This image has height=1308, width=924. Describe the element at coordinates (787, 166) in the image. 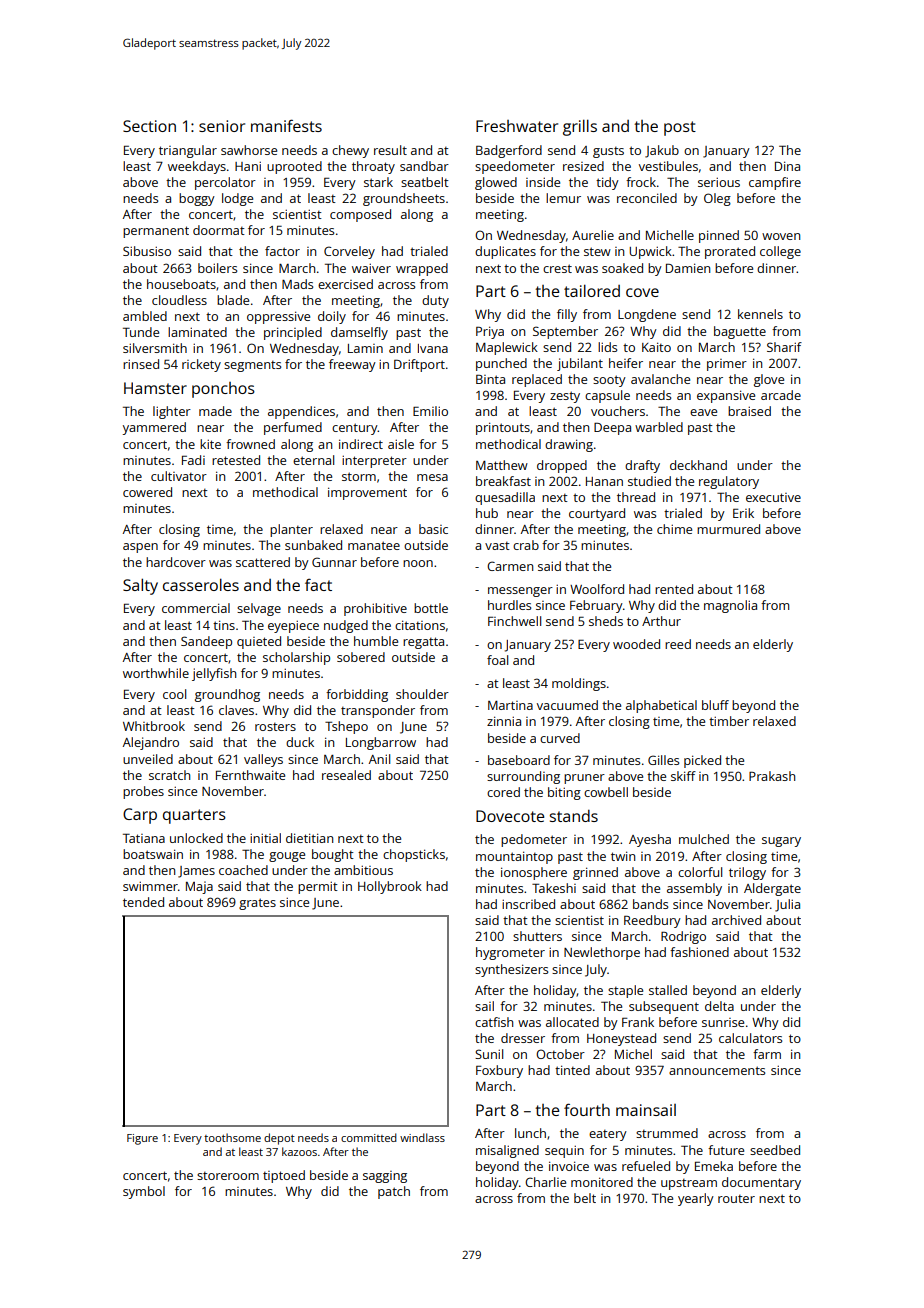

I see `Dina` at that location.
